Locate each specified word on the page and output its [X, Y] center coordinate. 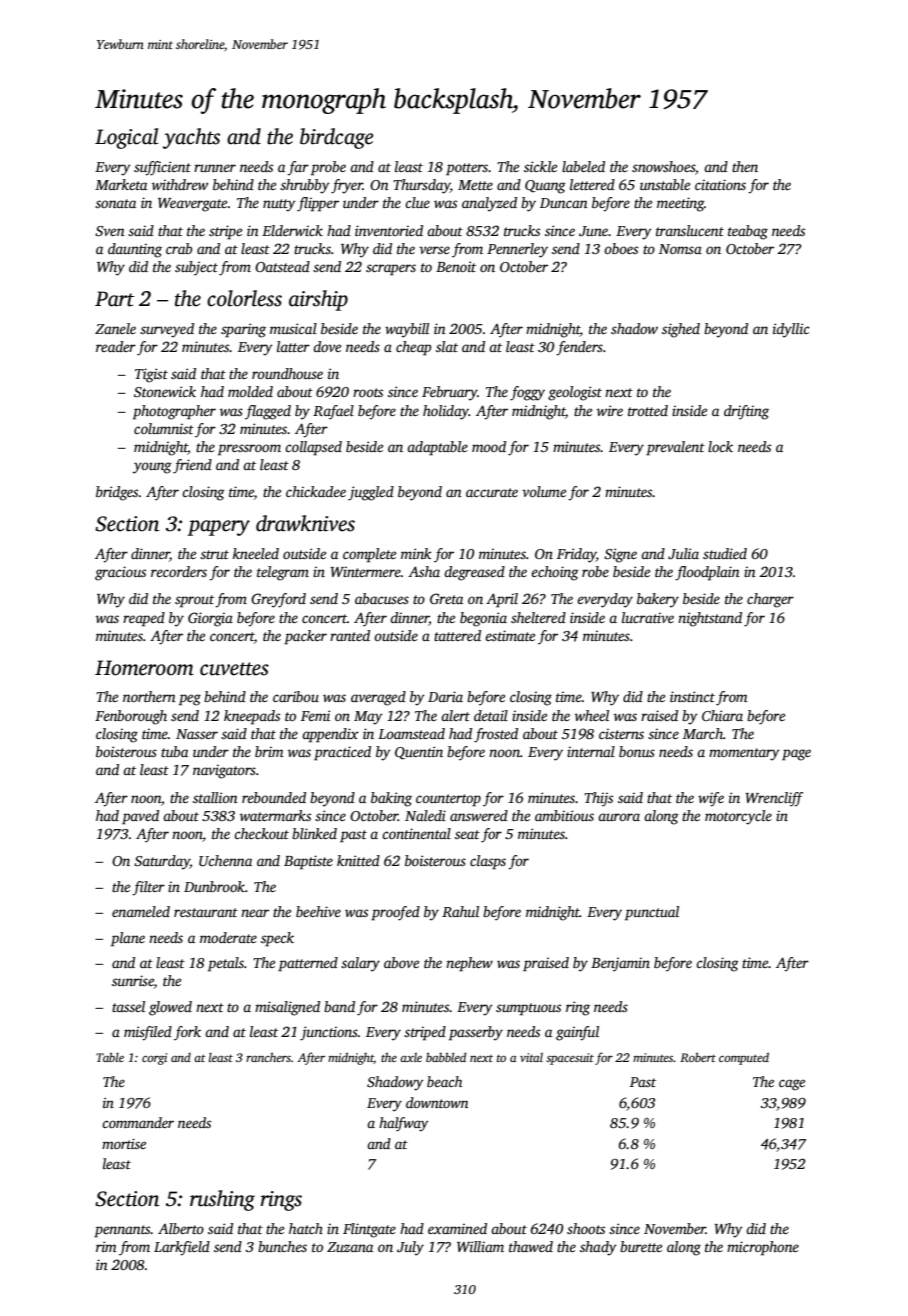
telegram [283, 573]
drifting [746, 412]
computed [744, 1058]
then [745, 166]
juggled [371, 493]
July [410, 1248]
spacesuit [570, 1059]
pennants [122, 1231]
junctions [329, 1033]
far [298, 168]
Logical [126, 138]
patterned [308, 964]
